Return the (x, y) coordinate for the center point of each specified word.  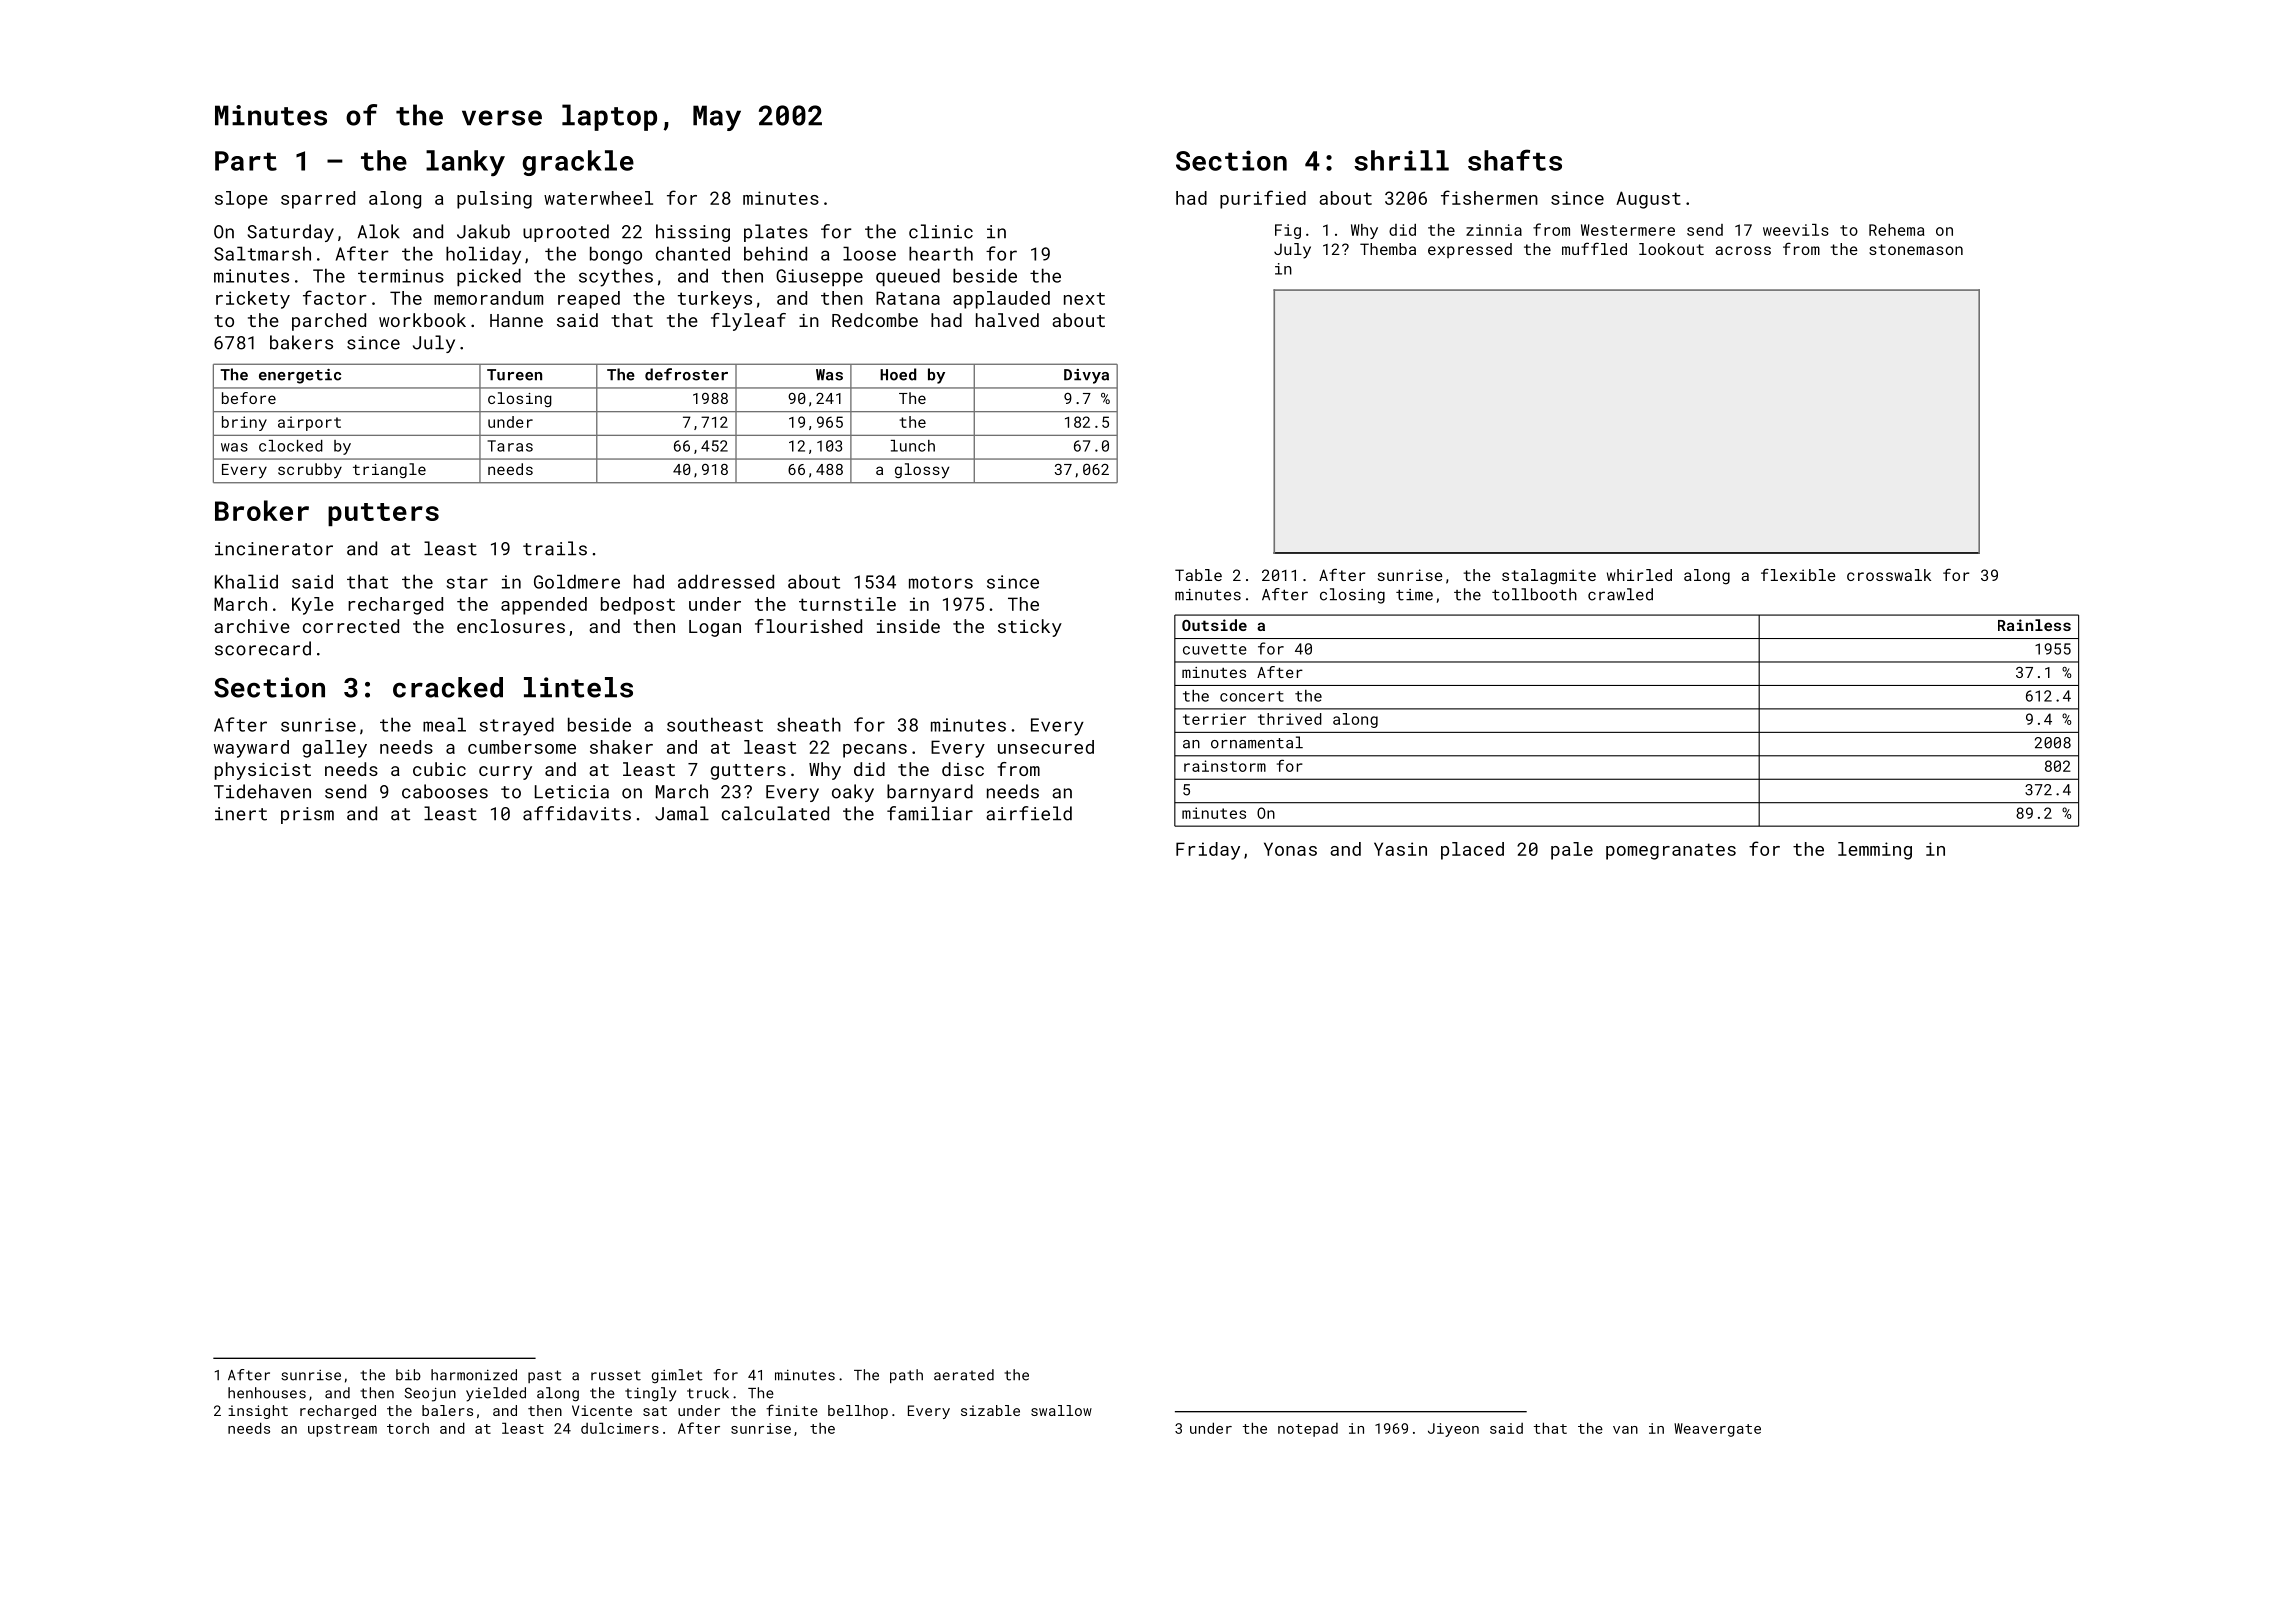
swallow (1061, 1410)
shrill (1401, 160)
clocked (291, 446)
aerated (964, 1375)
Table (1198, 575)
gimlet (677, 1376)
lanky (465, 163)
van (1625, 1430)
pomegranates (1671, 851)
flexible (1798, 574)
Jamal (682, 813)
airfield (1029, 813)
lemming (1875, 851)
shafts (1515, 160)
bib (408, 1375)
